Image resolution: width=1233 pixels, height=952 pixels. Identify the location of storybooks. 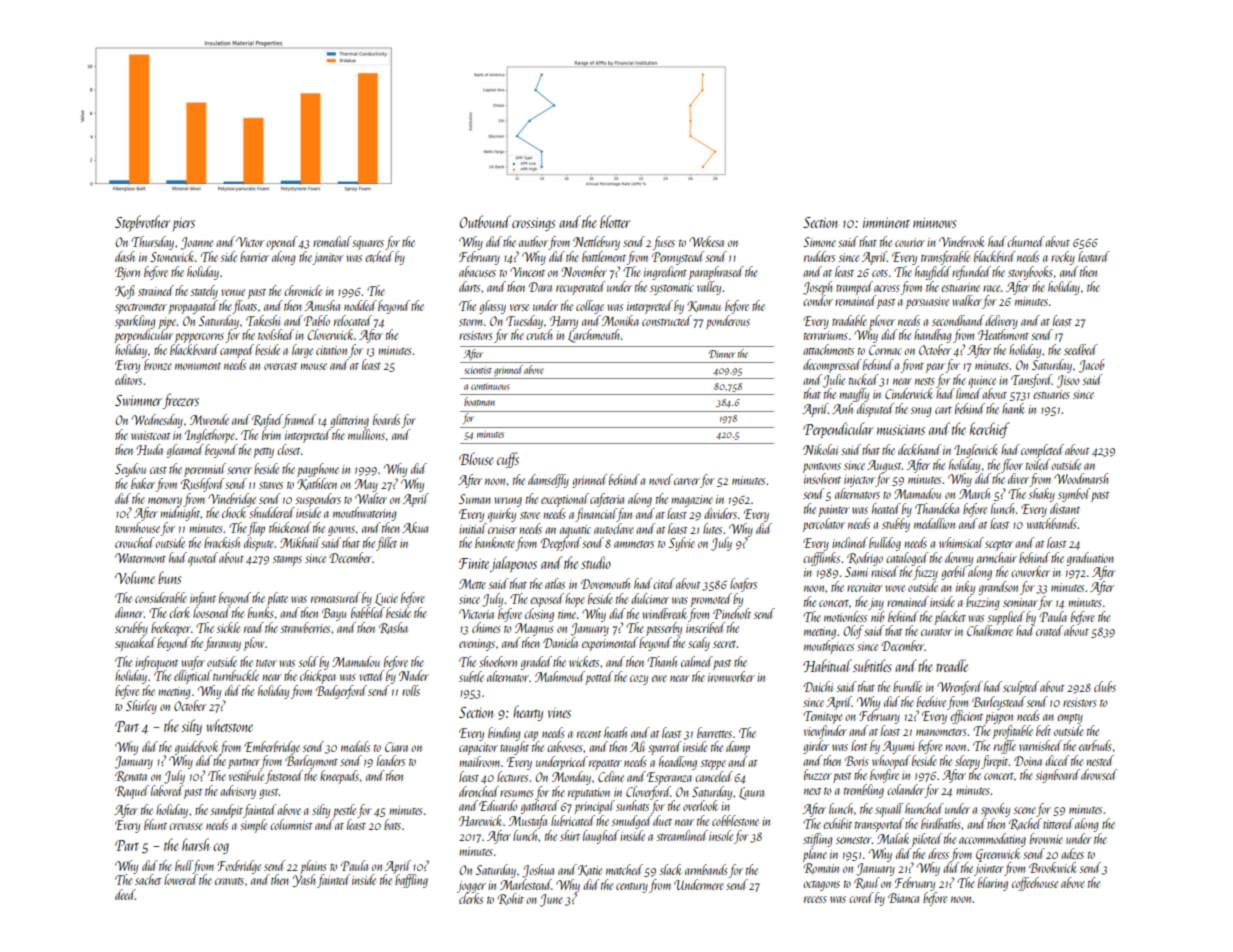
(1030, 273).
